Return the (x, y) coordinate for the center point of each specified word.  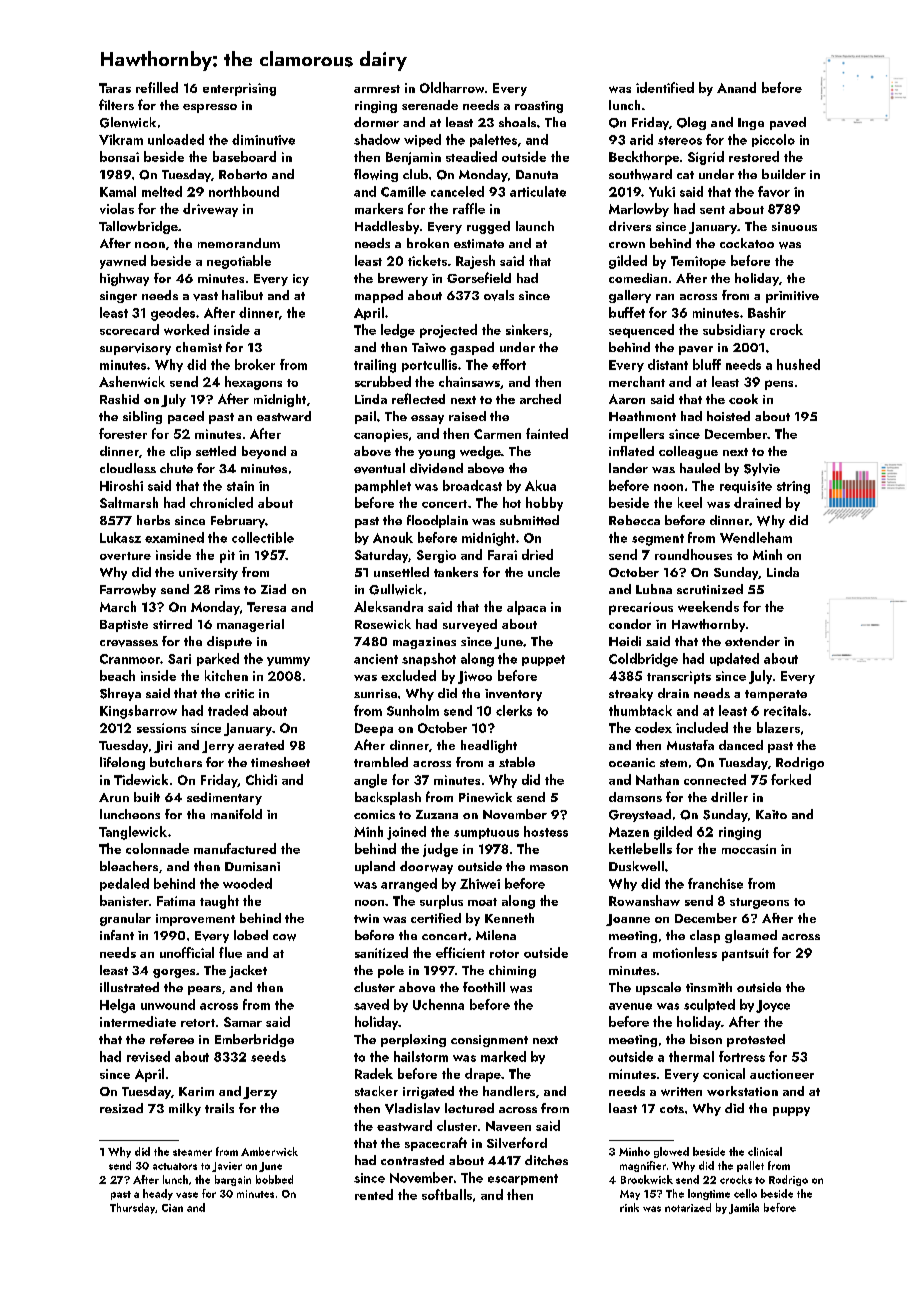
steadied (471, 156)
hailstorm (421, 1056)
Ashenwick (132, 381)
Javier (227, 1167)
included (702, 727)
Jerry (218, 747)
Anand (736, 87)
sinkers (527, 329)
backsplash (388, 798)
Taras (115, 88)
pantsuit (745, 954)
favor (774, 191)
